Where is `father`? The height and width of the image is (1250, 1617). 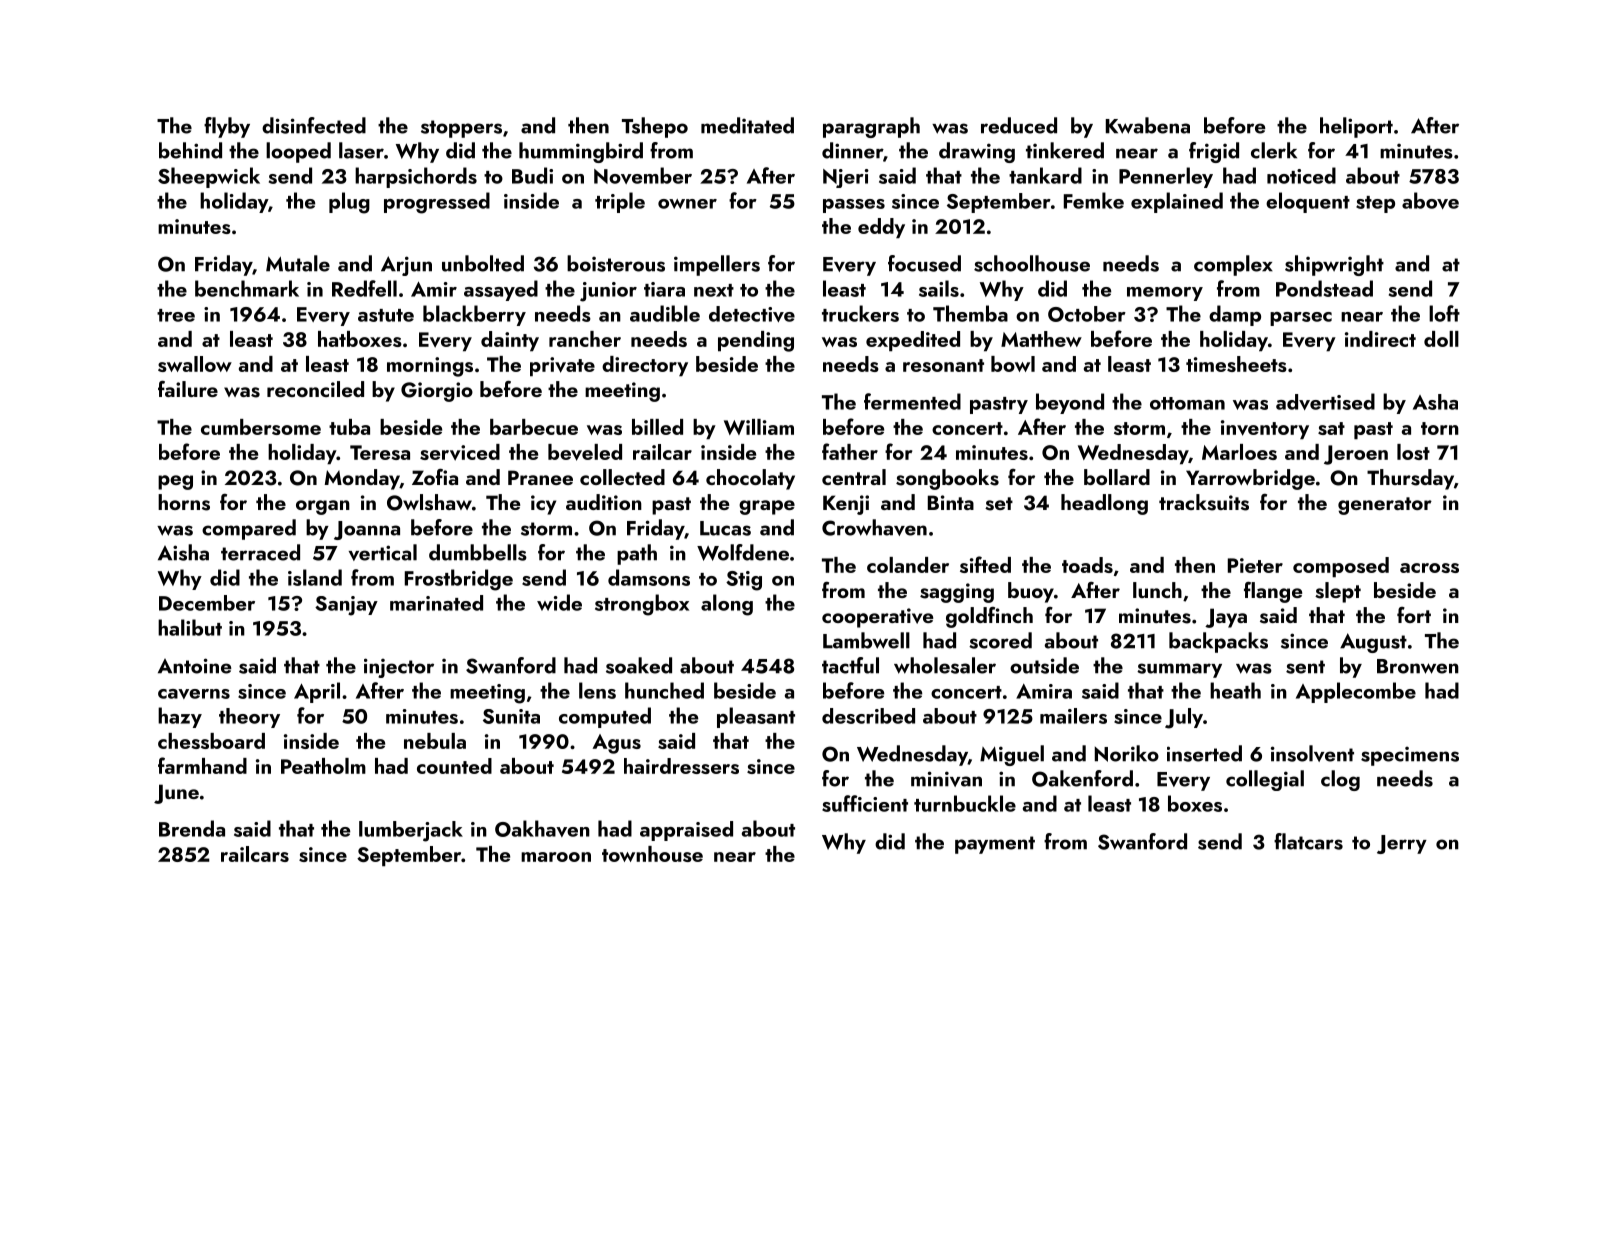 father is located at coordinates (850, 451).
